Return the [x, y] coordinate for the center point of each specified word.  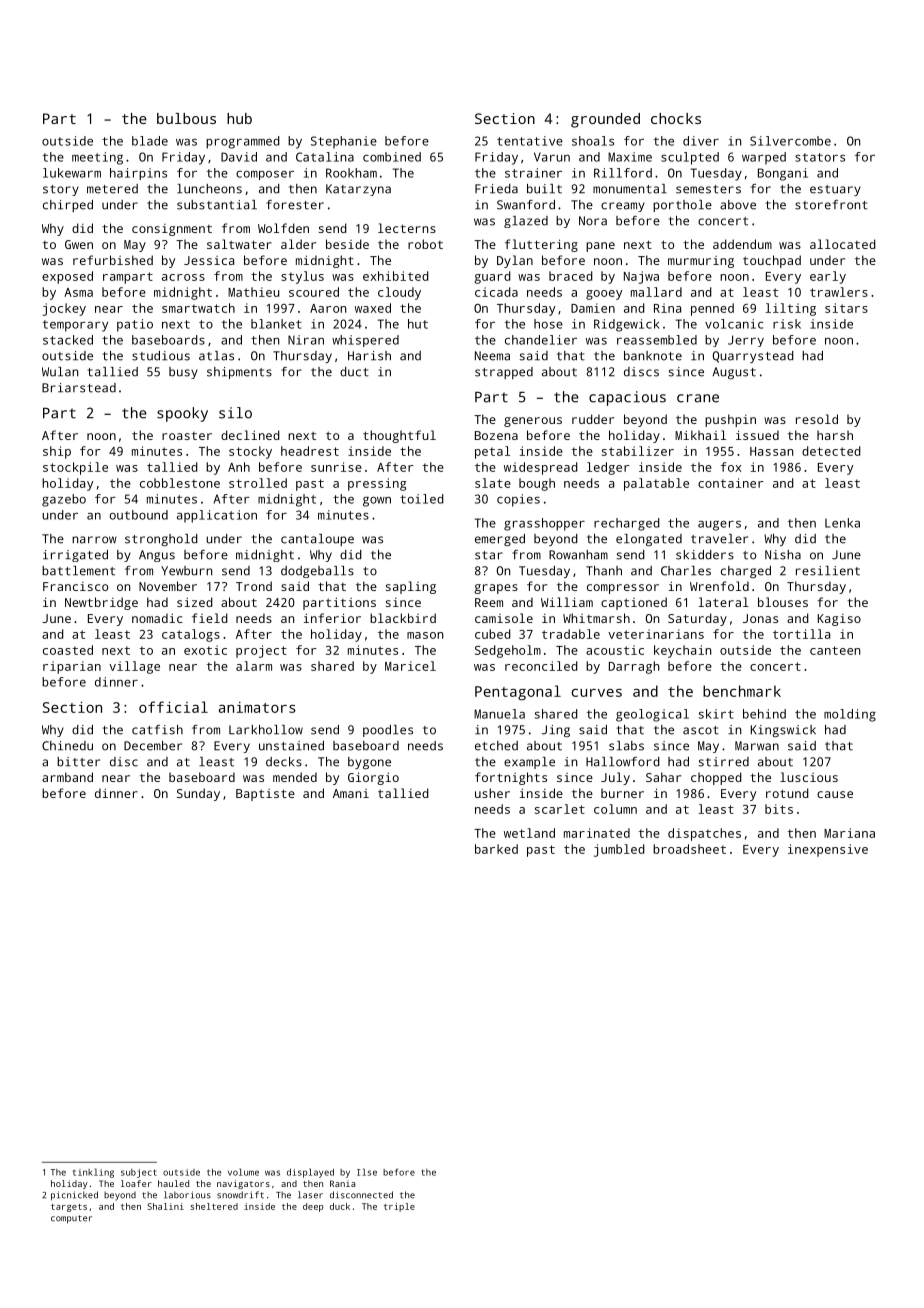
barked [496, 849]
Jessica [209, 260]
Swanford [526, 205]
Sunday [198, 794]
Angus [157, 556]
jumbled [619, 850]
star [489, 555]
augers [719, 525]
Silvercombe [790, 141]
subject [139, 1173]
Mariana [849, 833]
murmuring [701, 262]
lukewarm [72, 173]
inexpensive [828, 850]
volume [243, 1172]
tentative [530, 141]
